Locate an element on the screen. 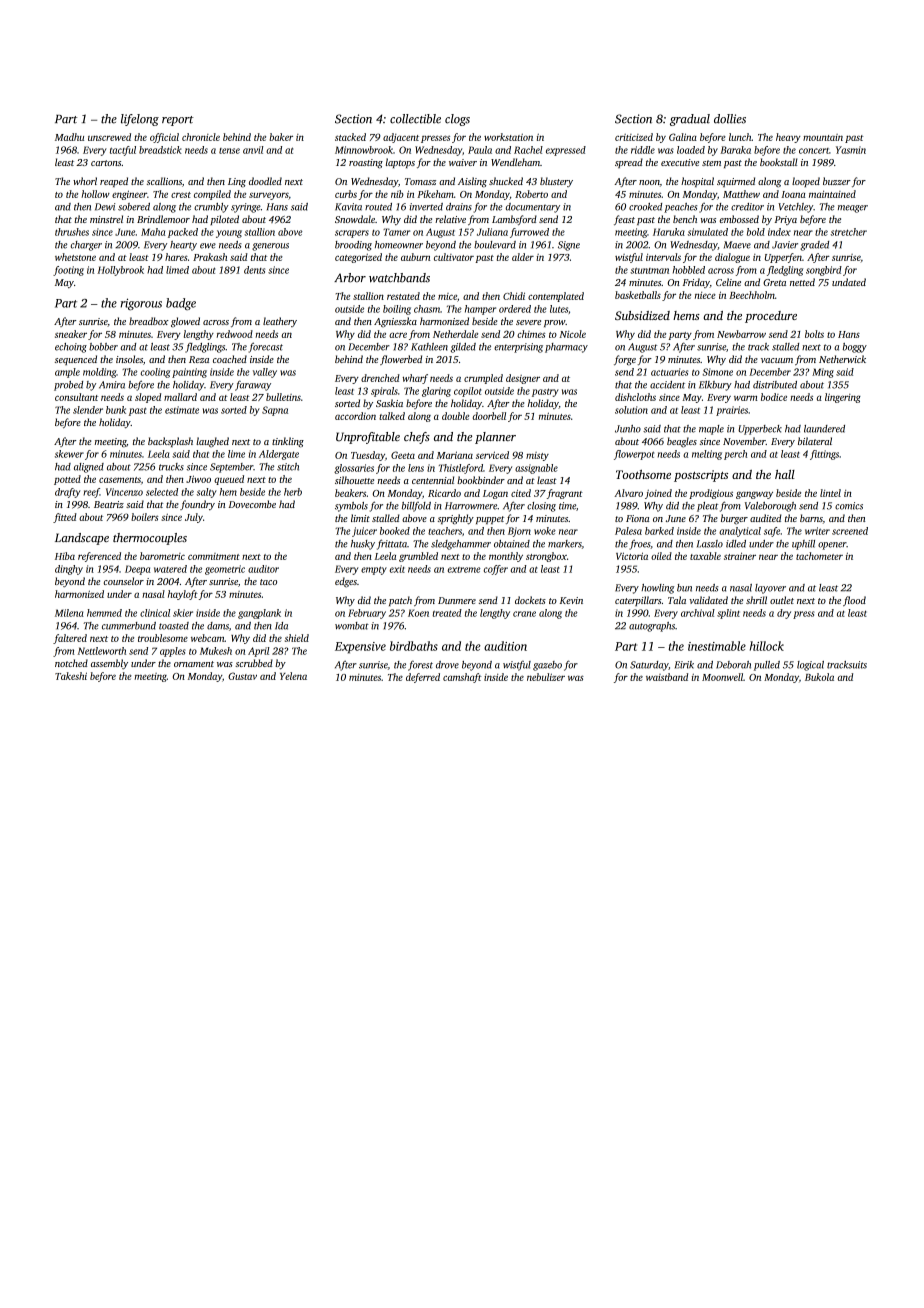  vacuum is located at coordinates (777, 360).
